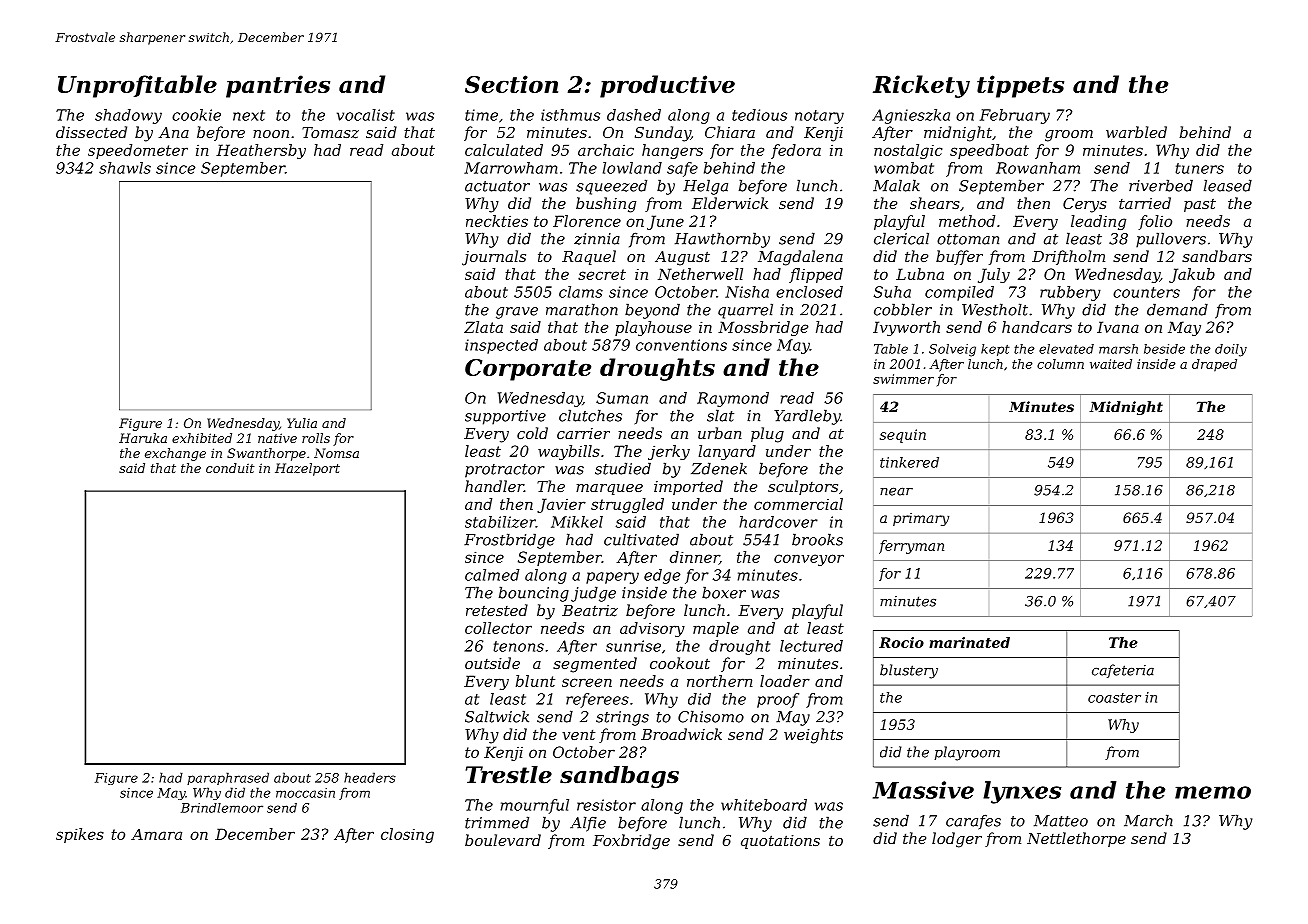 This screenshot has height=924, width=1308. I want to click on Rickety, so click(921, 86).
